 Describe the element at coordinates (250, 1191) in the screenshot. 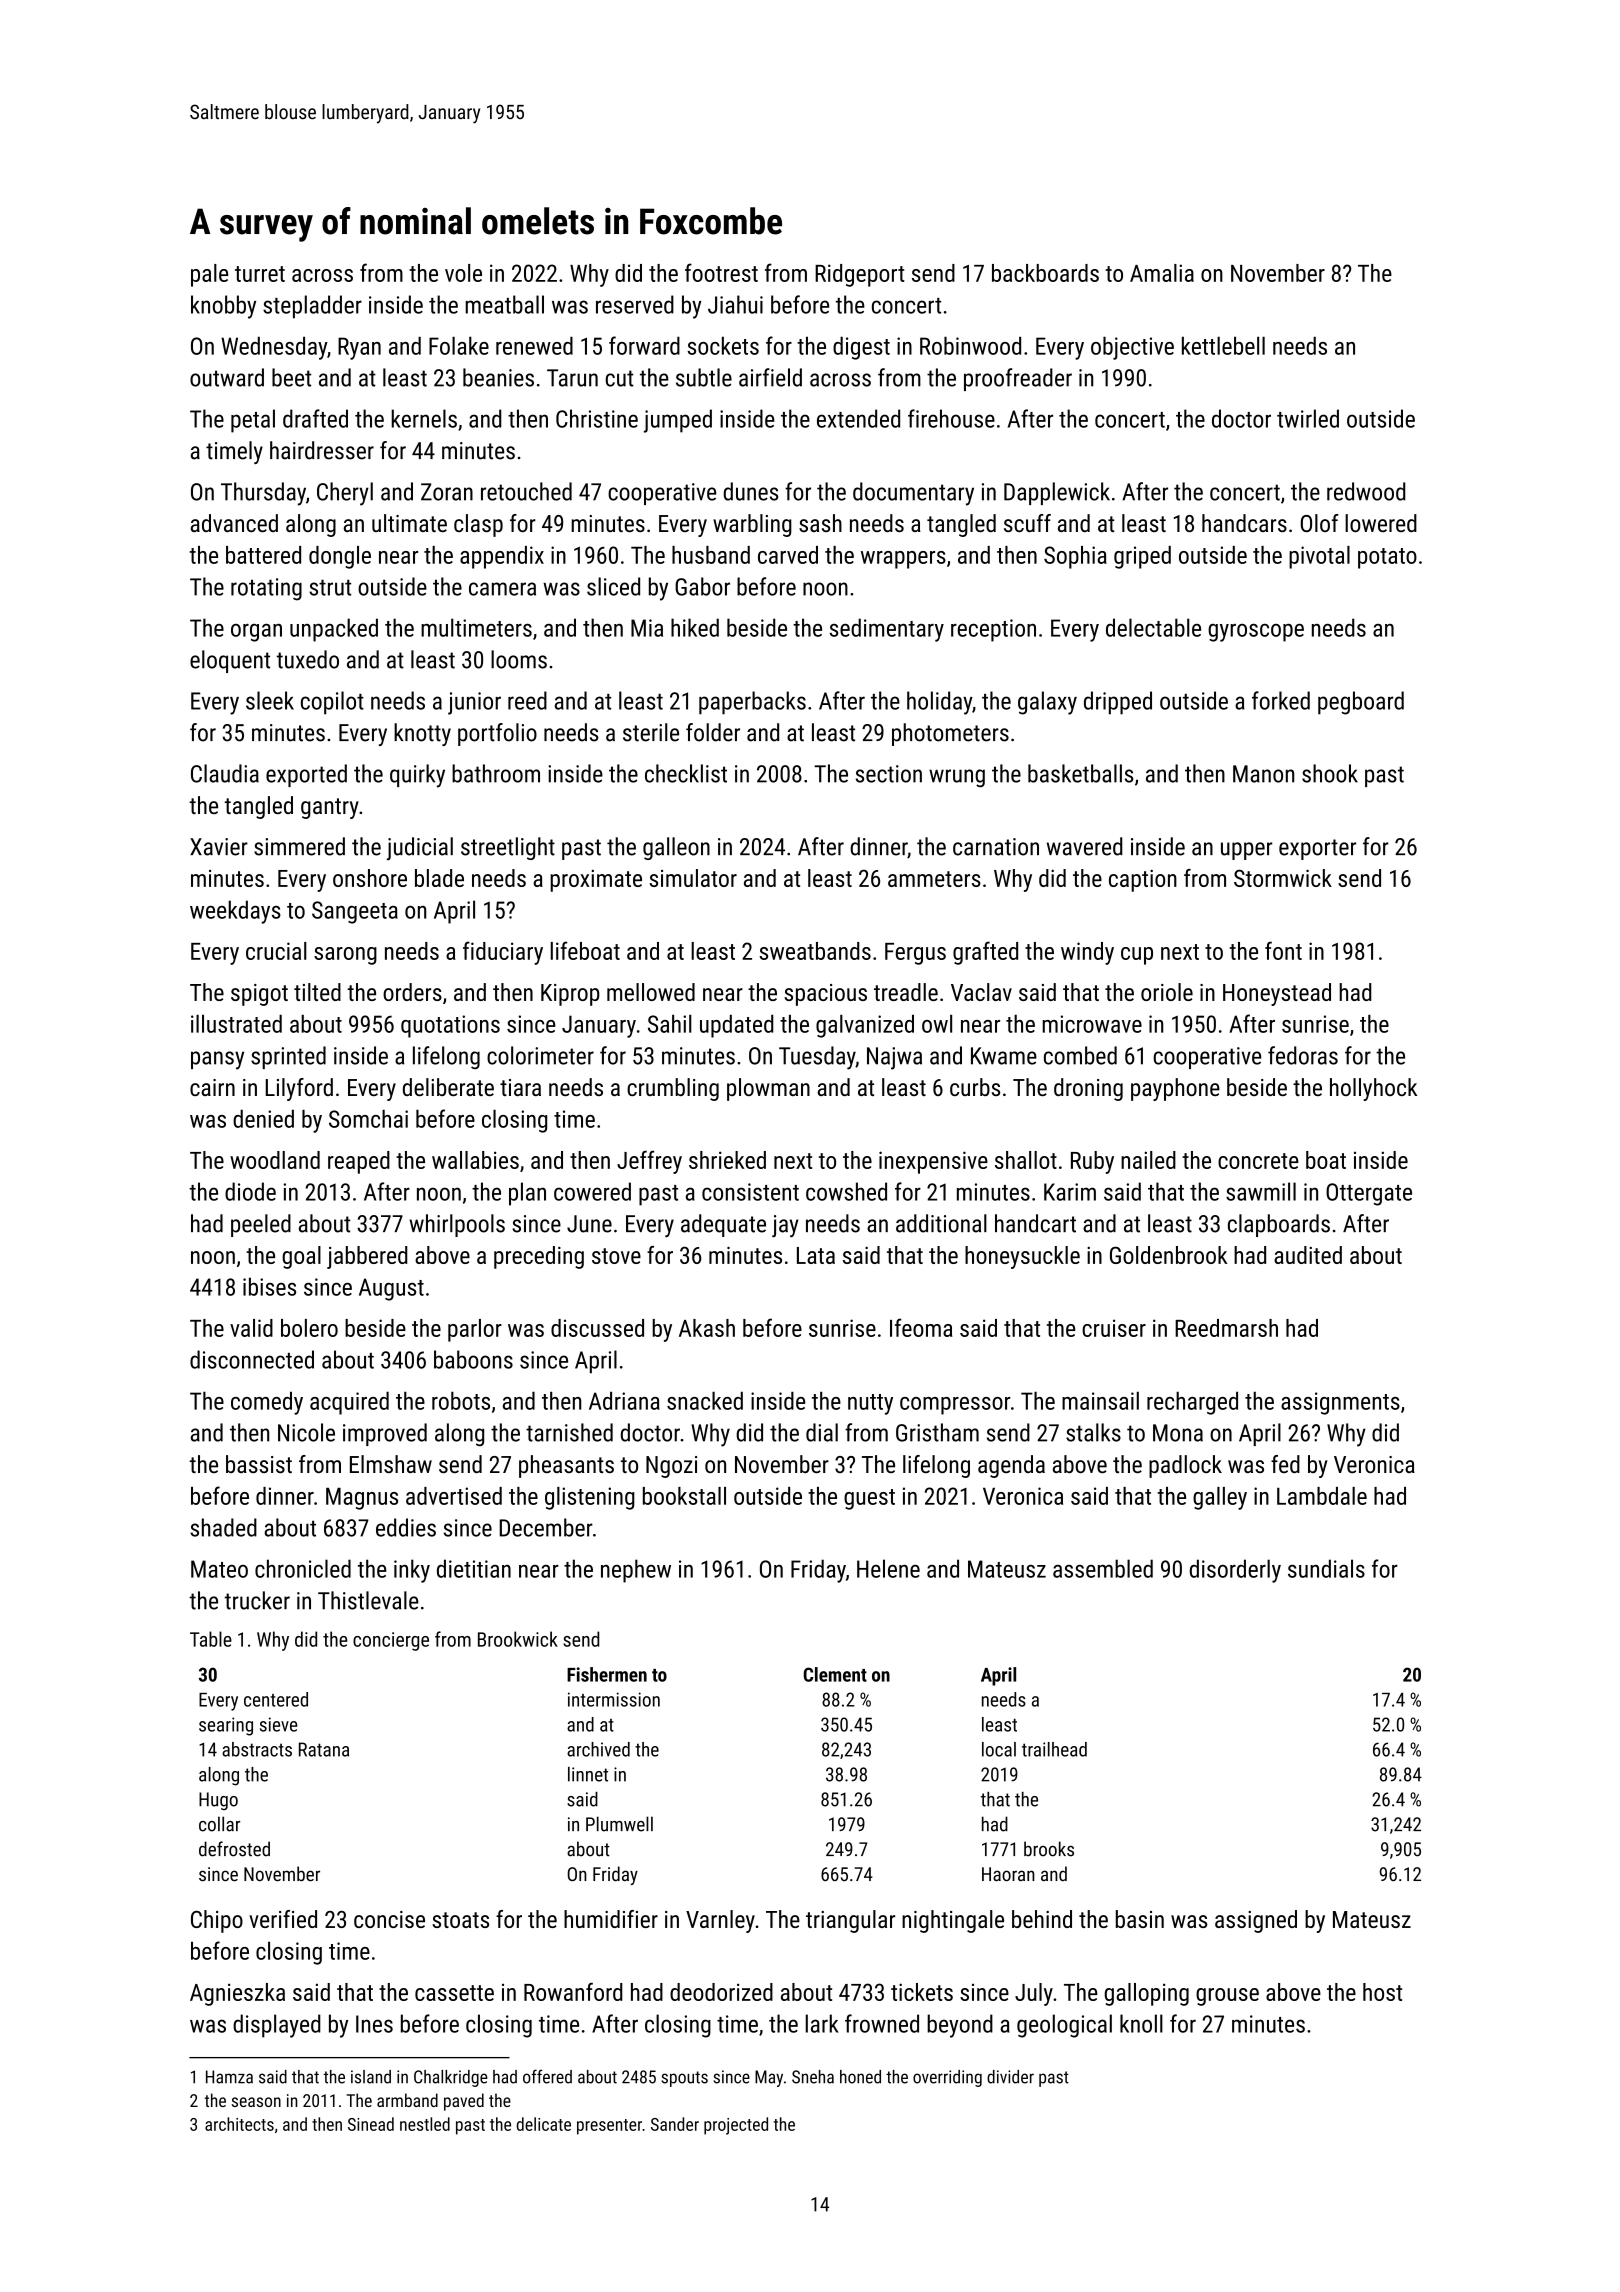

I see `diode` at that location.
